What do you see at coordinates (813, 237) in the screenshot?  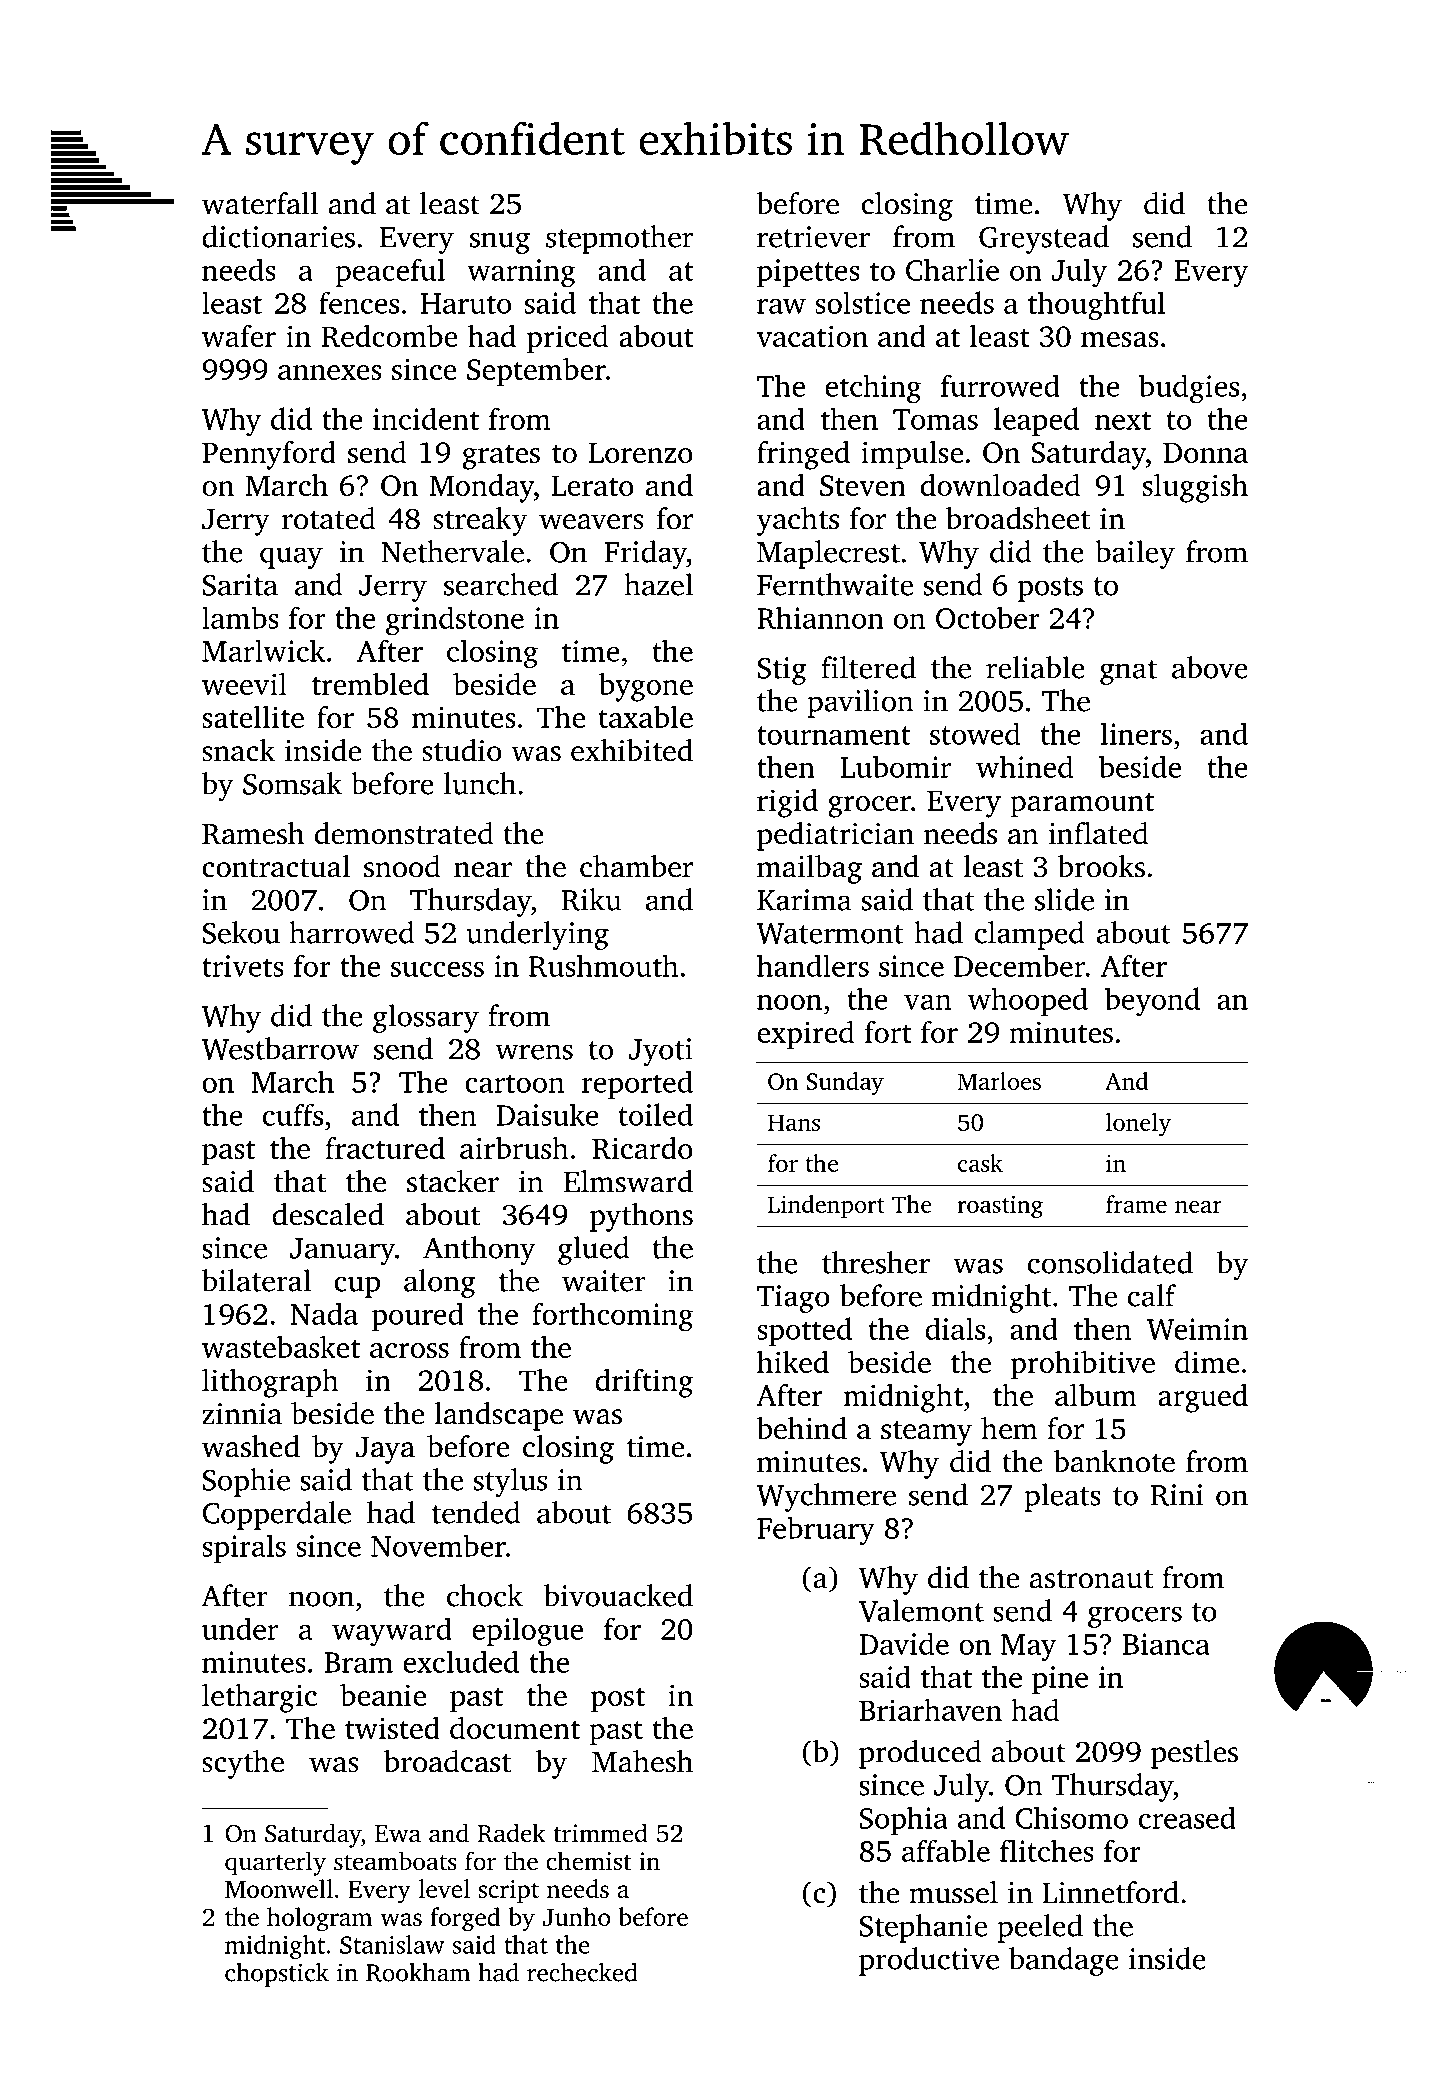 I see `retriever` at bounding box center [813, 237].
